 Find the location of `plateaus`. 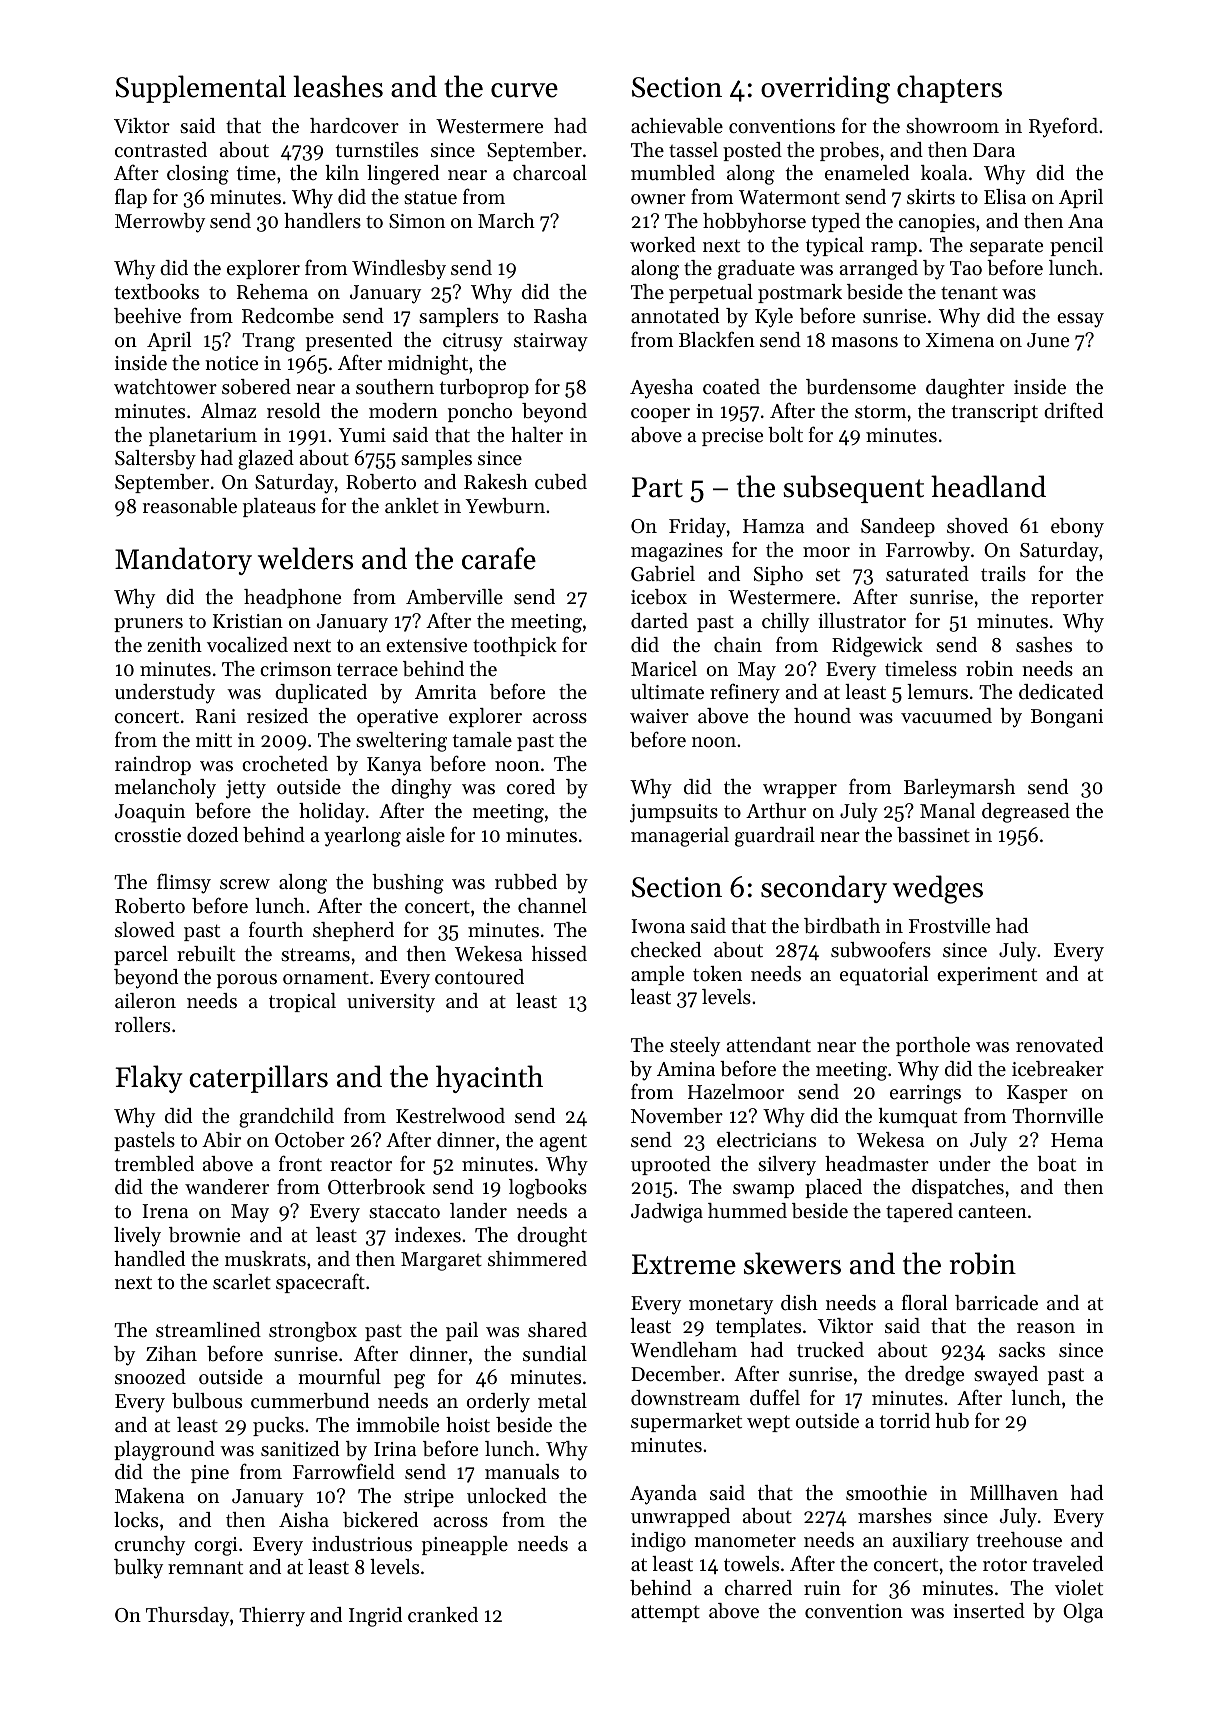

plateaus is located at coordinates (279, 507).
